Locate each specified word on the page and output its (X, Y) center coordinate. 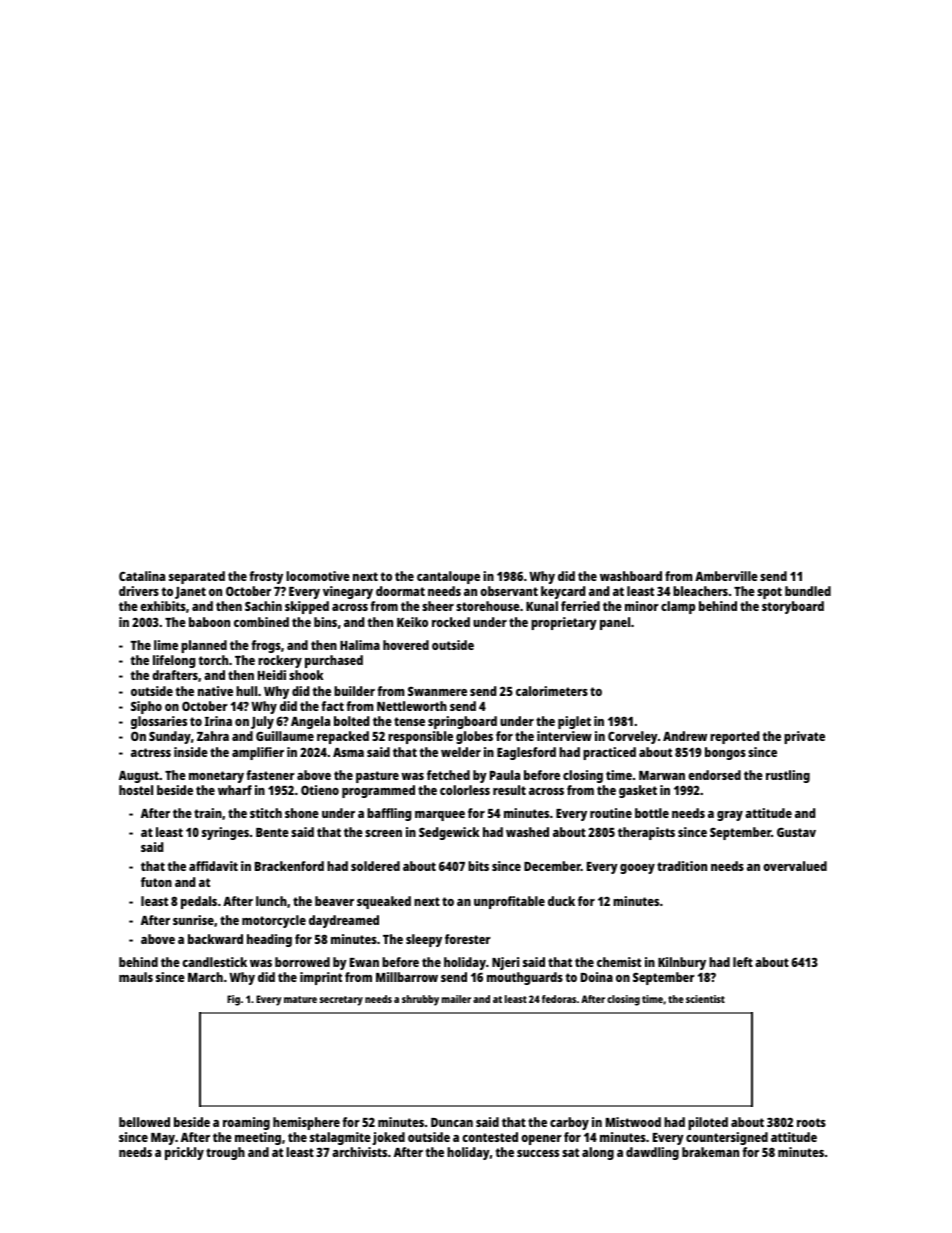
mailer (456, 999)
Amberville (726, 576)
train (208, 813)
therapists (646, 833)
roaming (246, 1123)
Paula (505, 775)
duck (561, 901)
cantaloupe (448, 577)
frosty (266, 577)
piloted (708, 1123)
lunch (271, 901)
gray (730, 816)
